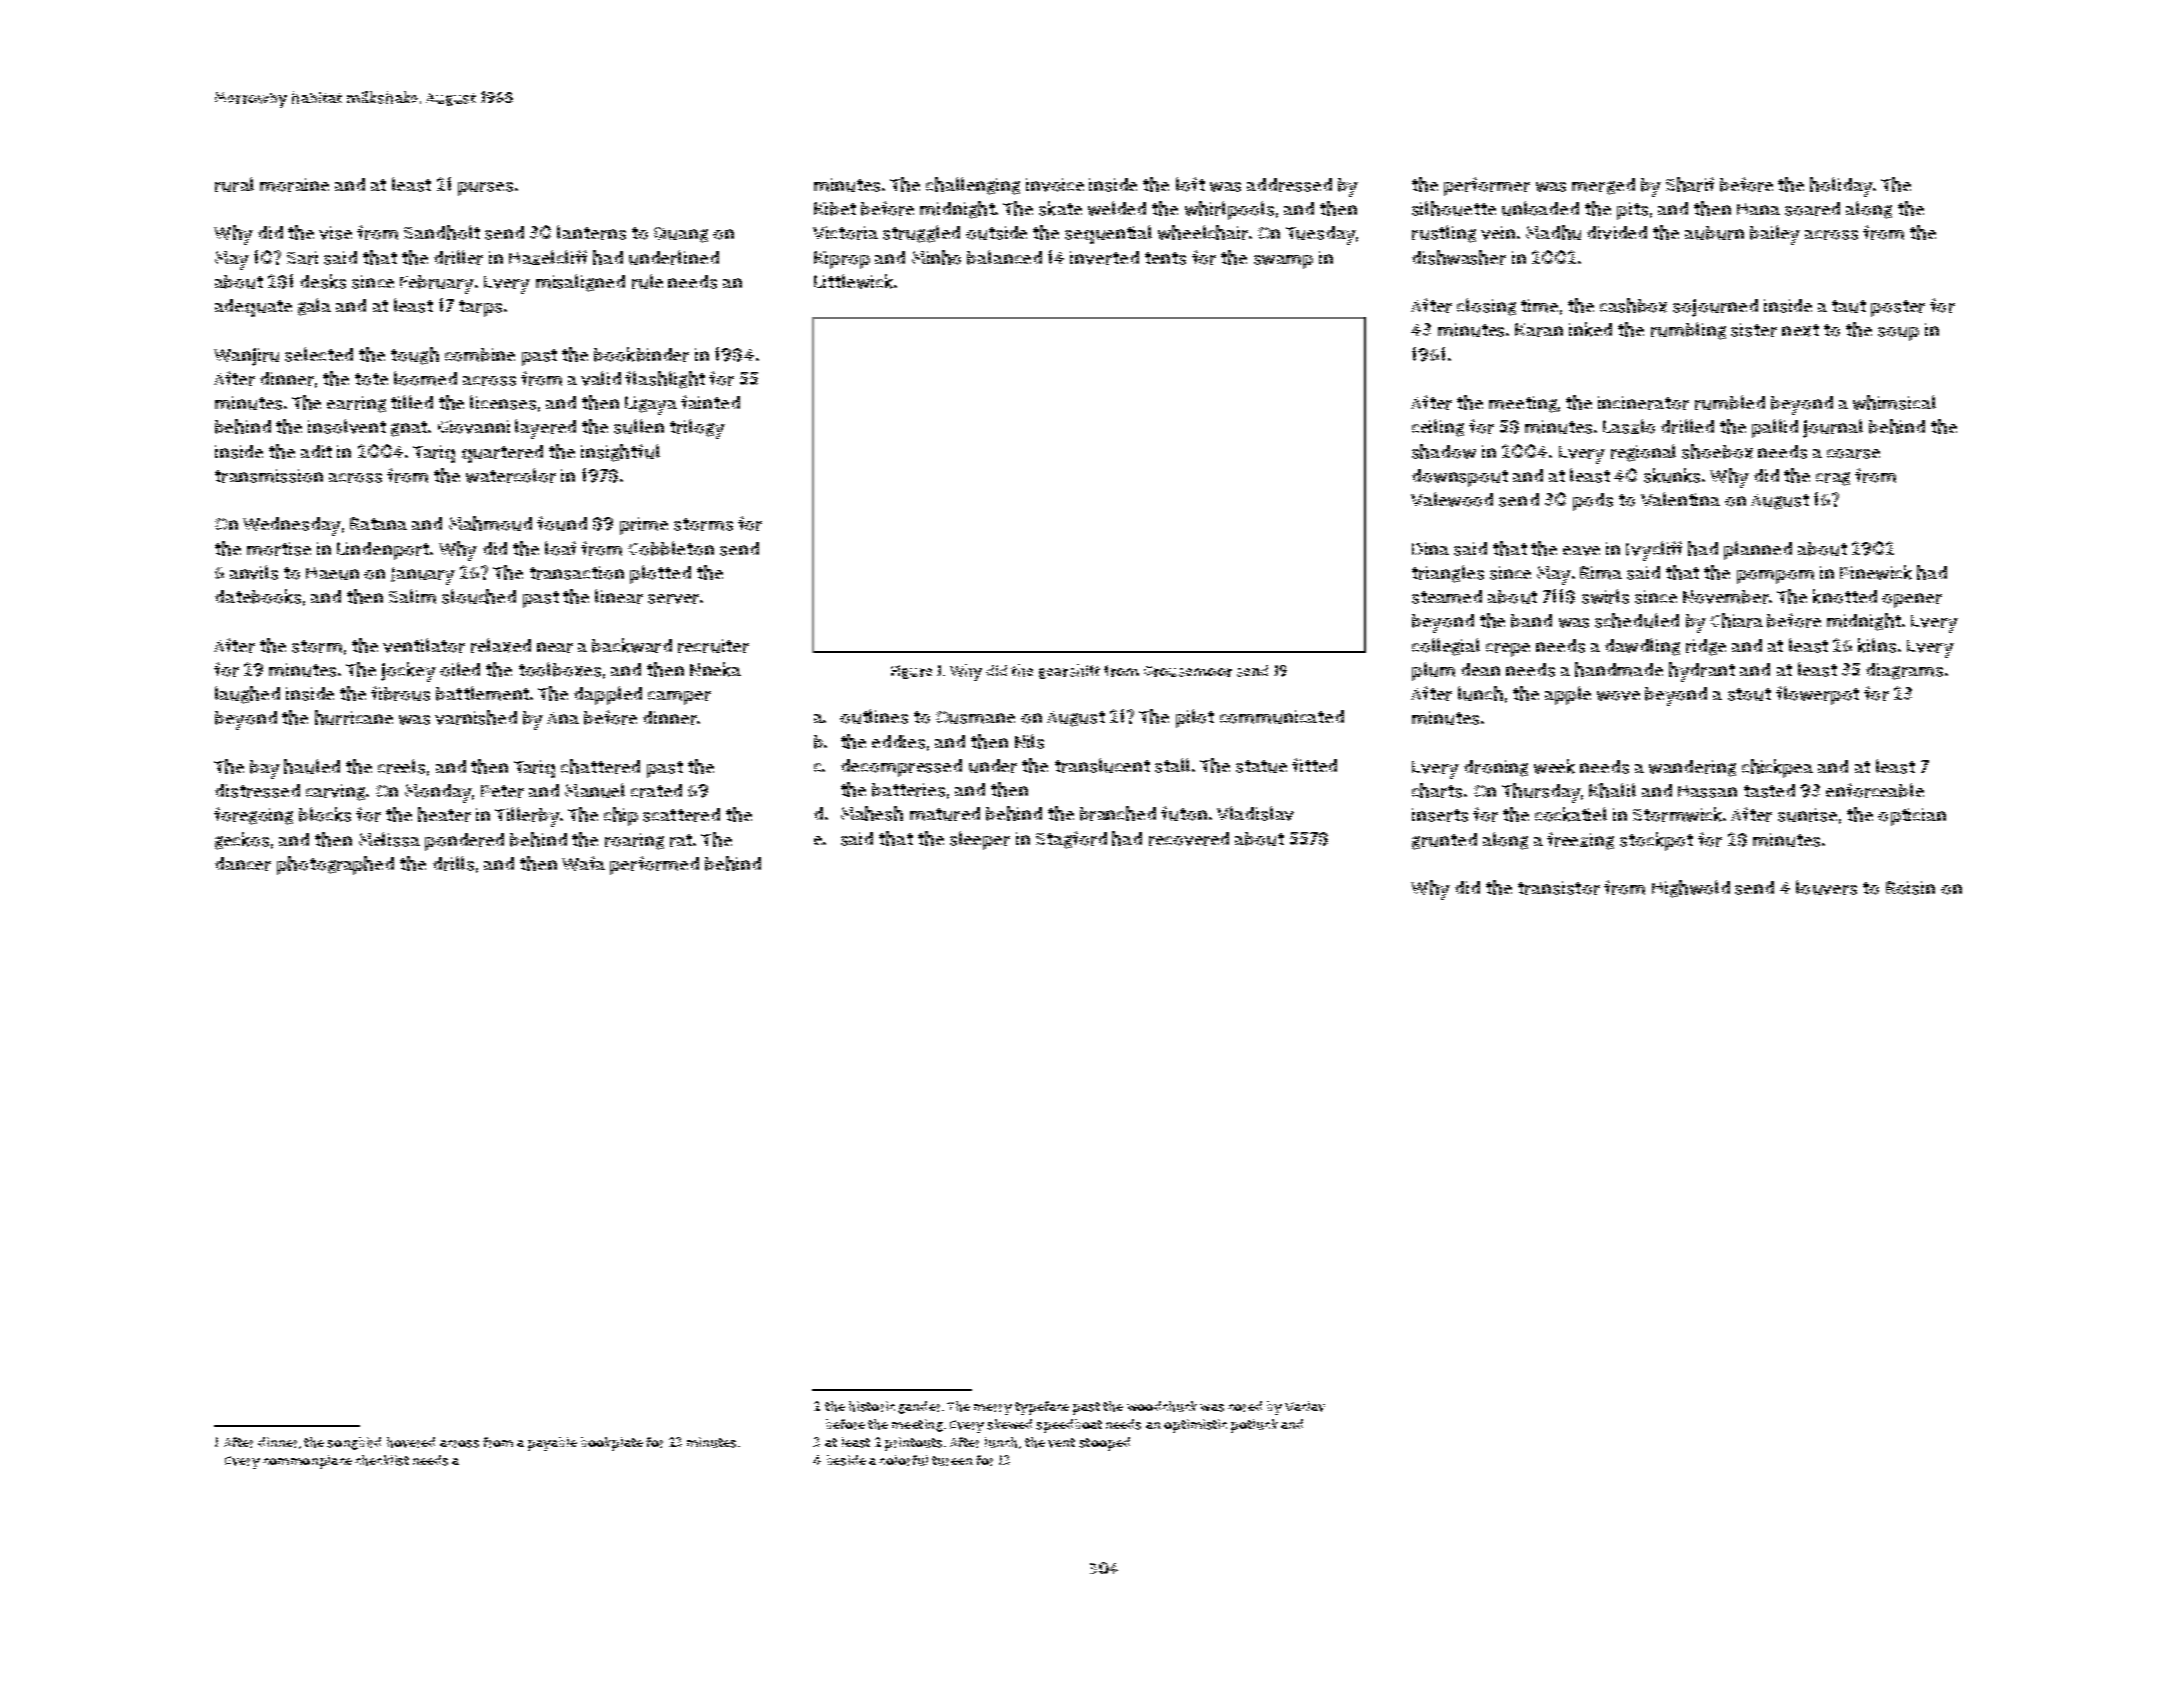 The image size is (2178, 1683). Describe the element at coordinates (591, 232) in the document. I see `lanterns` at that location.
